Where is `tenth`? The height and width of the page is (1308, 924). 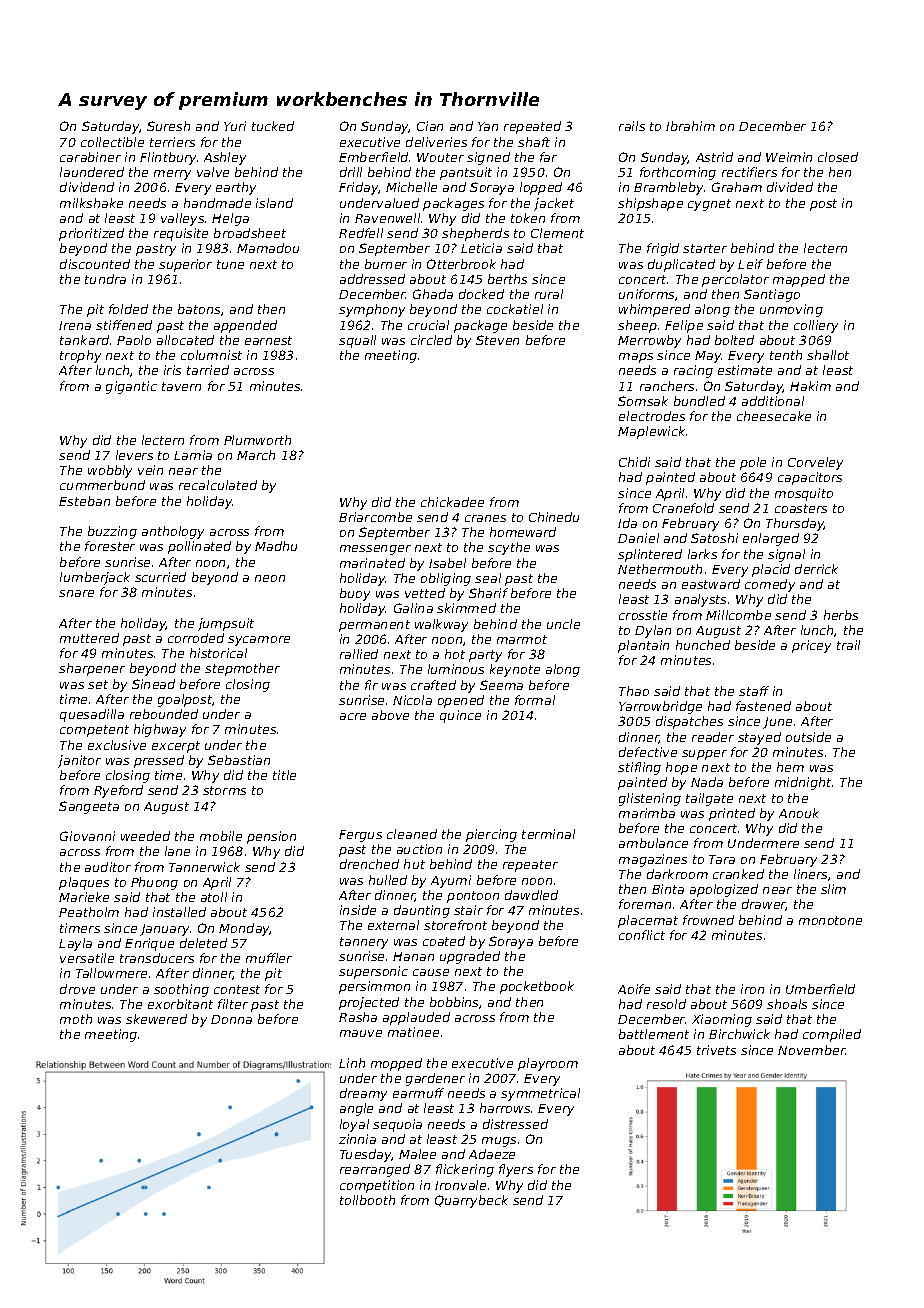
tenth is located at coordinates (786, 355).
